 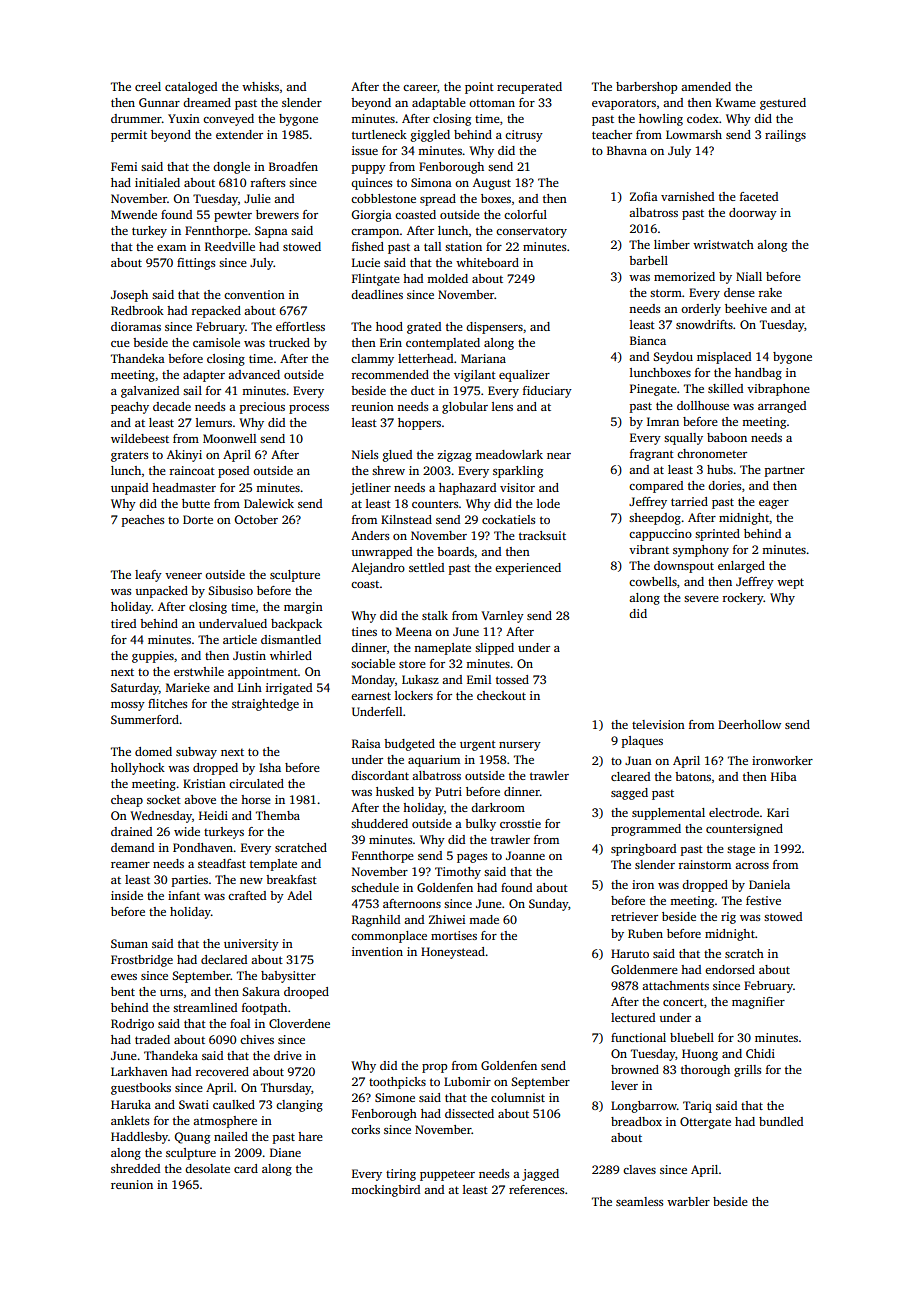 I want to click on Diane, so click(x=285, y=1152).
